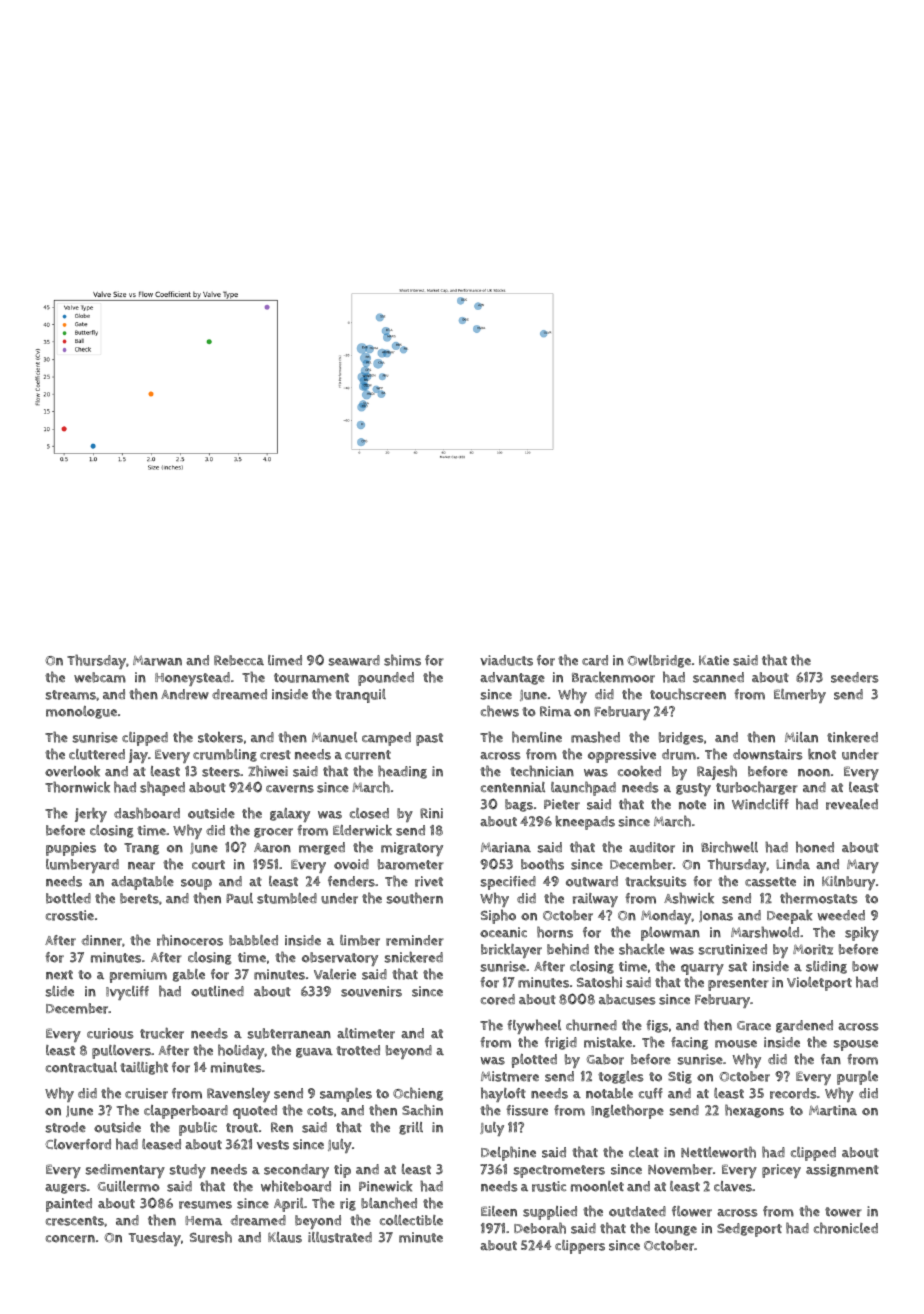 The height and width of the screenshot is (1314, 924). What do you see at coordinates (595, 660) in the screenshot?
I see `card` at bounding box center [595, 660].
